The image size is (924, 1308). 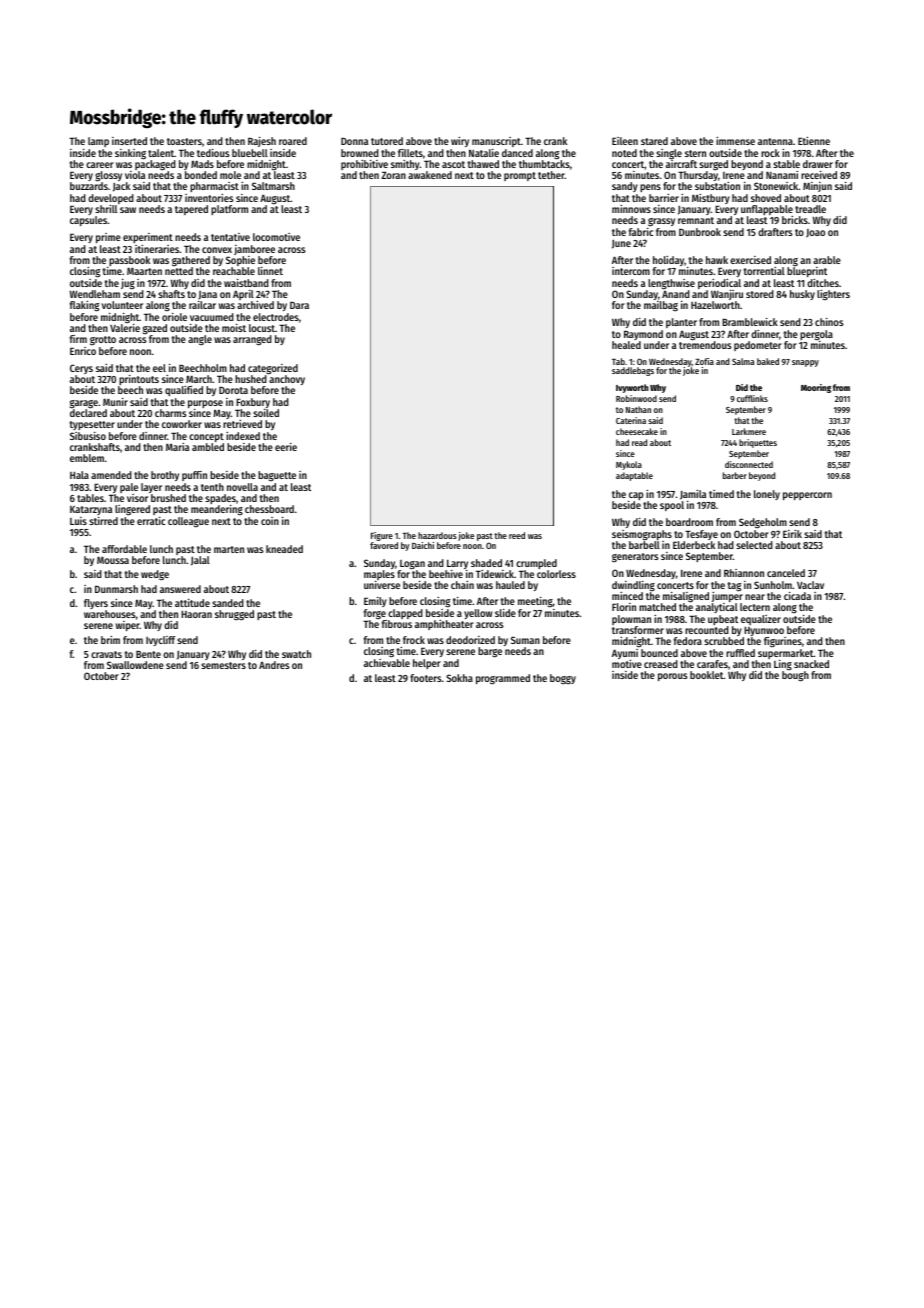 I want to click on cravats, so click(x=106, y=654).
